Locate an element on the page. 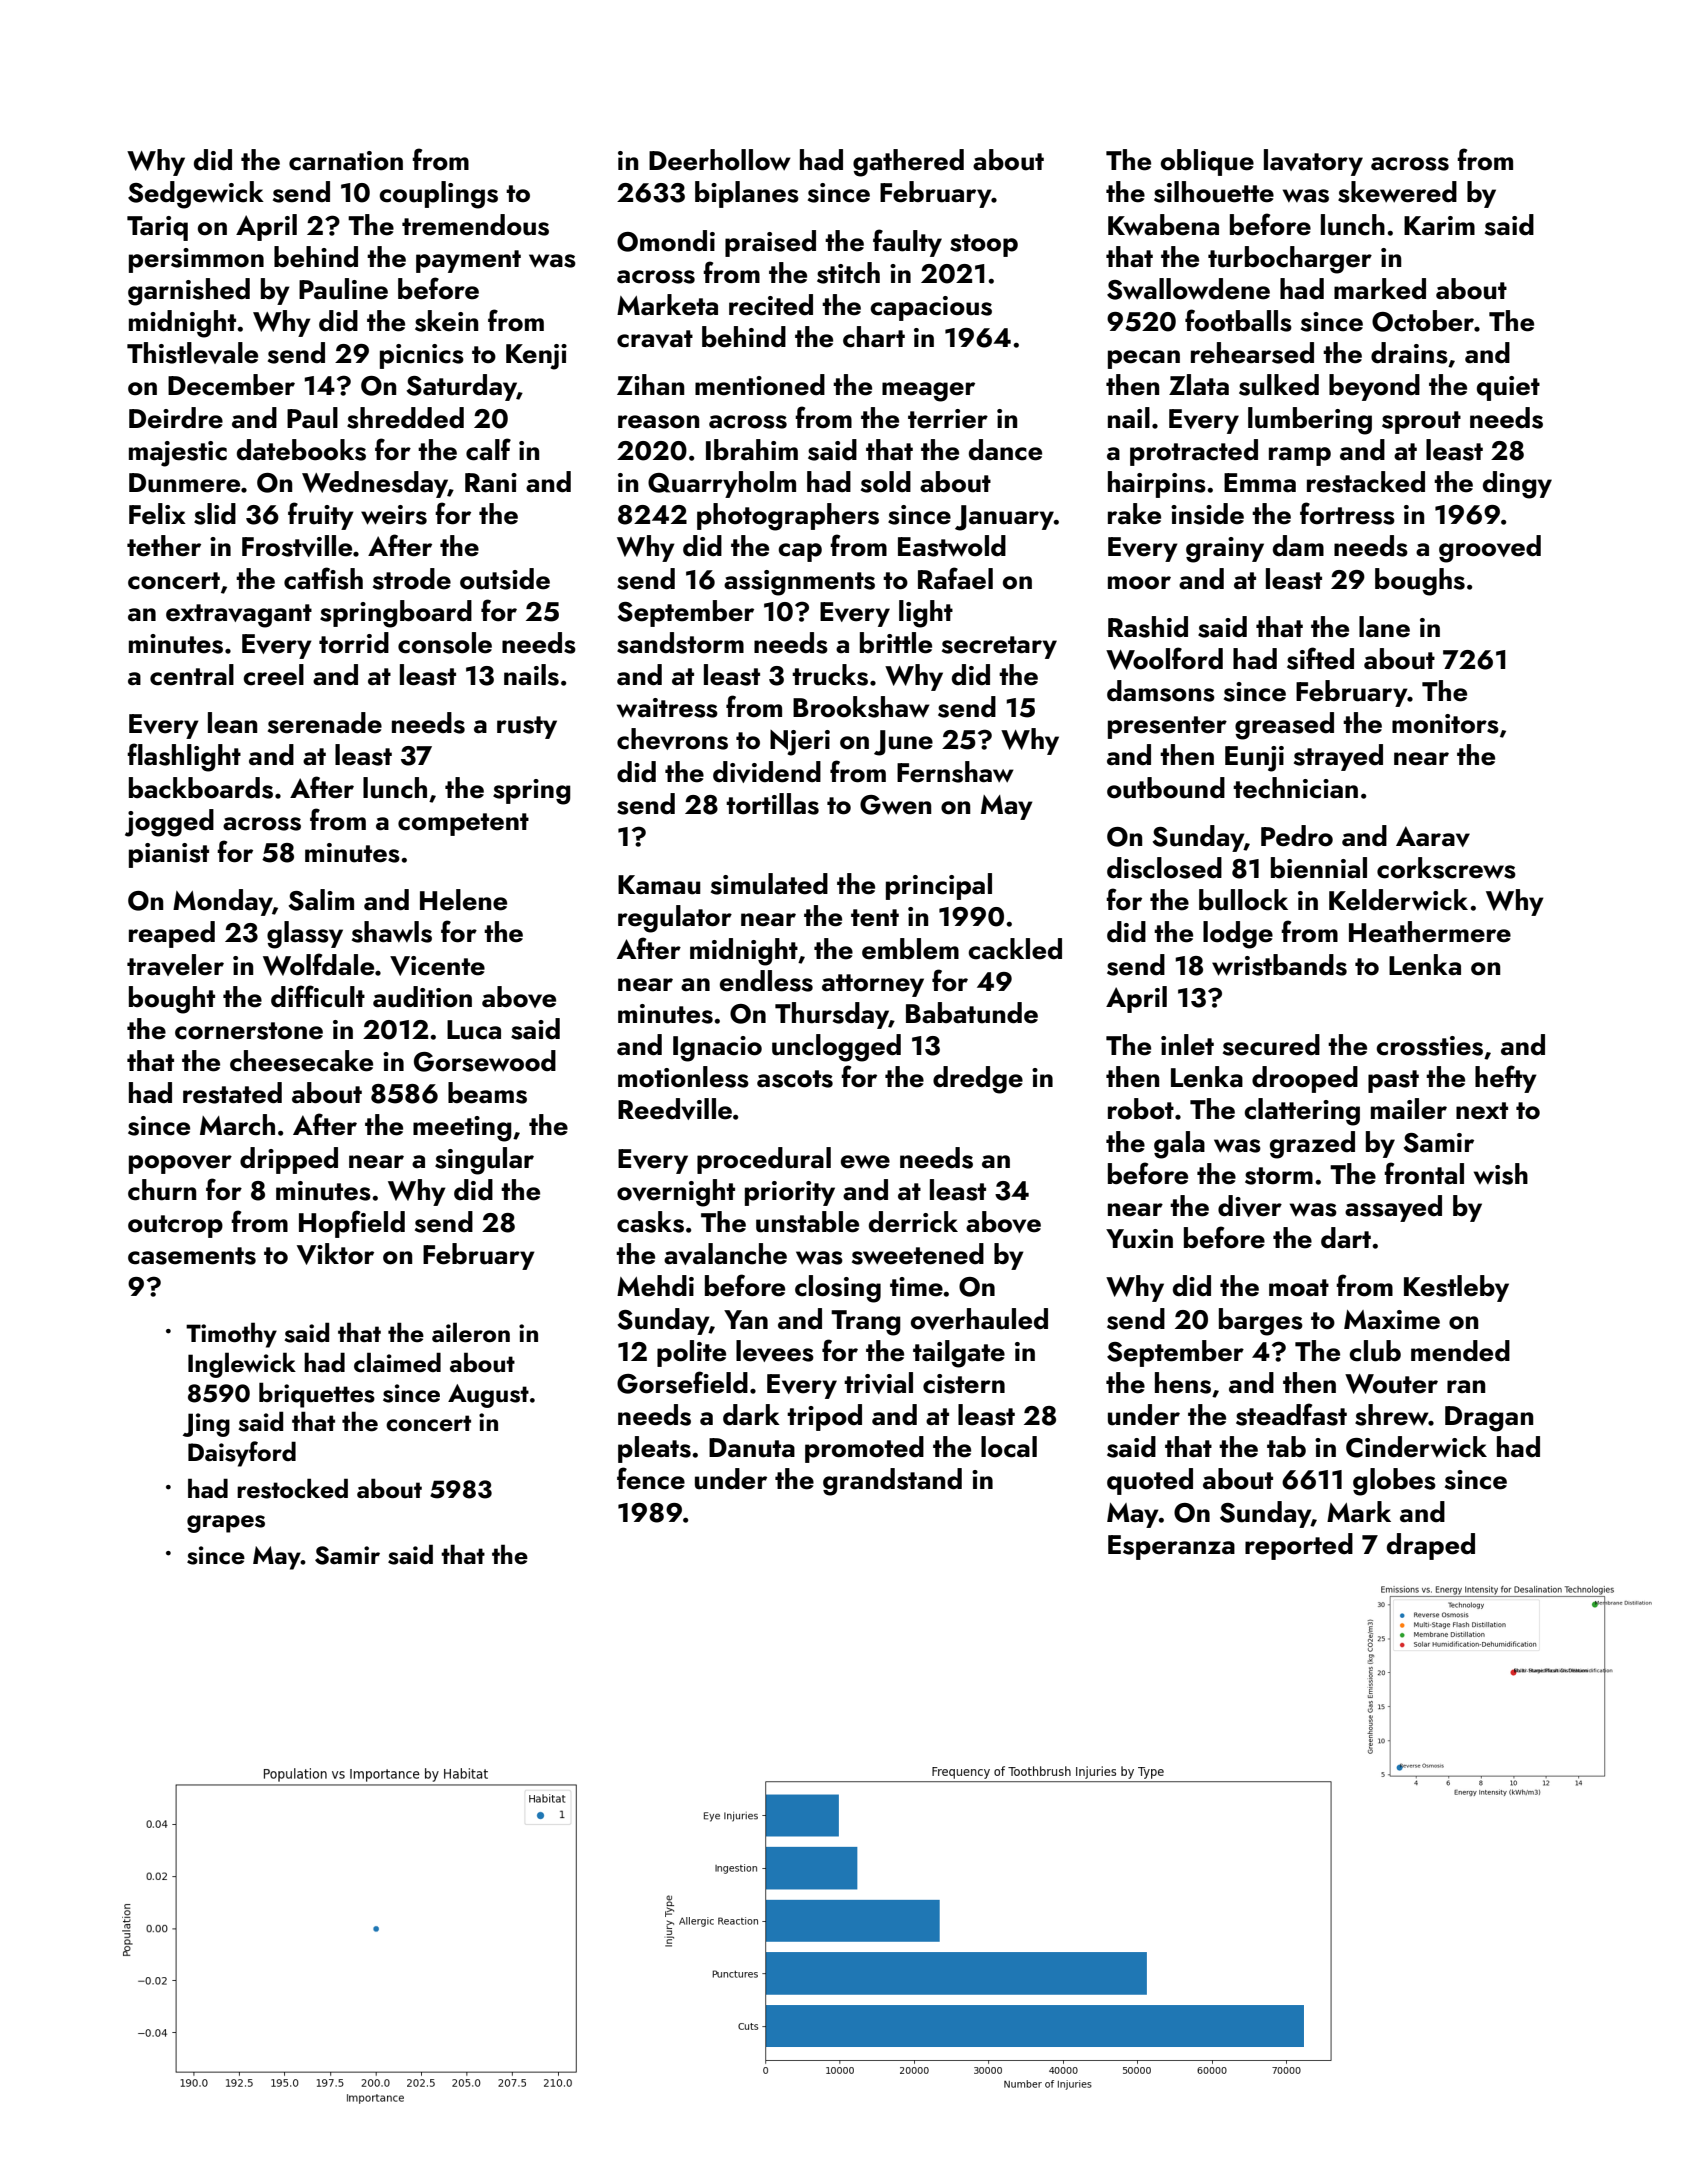 Image resolution: width=1683 pixels, height=2178 pixels. tortillas is located at coordinates (772, 804).
